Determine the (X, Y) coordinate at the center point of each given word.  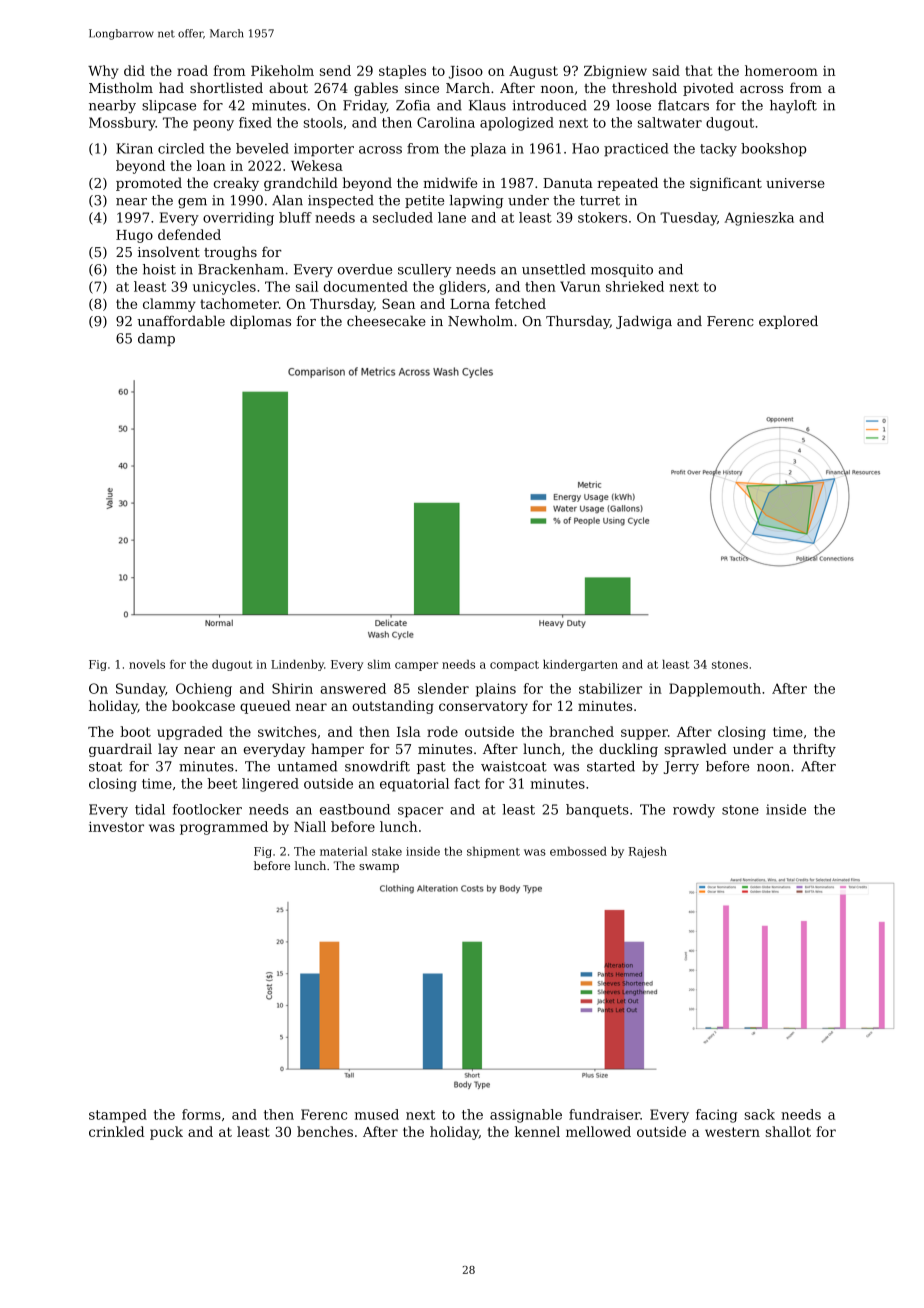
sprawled (695, 750)
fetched (520, 303)
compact (514, 666)
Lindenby (297, 665)
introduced (549, 105)
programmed (224, 828)
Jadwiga (644, 322)
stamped (118, 1116)
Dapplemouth (715, 690)
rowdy (694, 811)
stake (387, 851)
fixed (255, 122)
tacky (718, 150)
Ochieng (204, 690)
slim (379, 664)
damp (156, 339)
